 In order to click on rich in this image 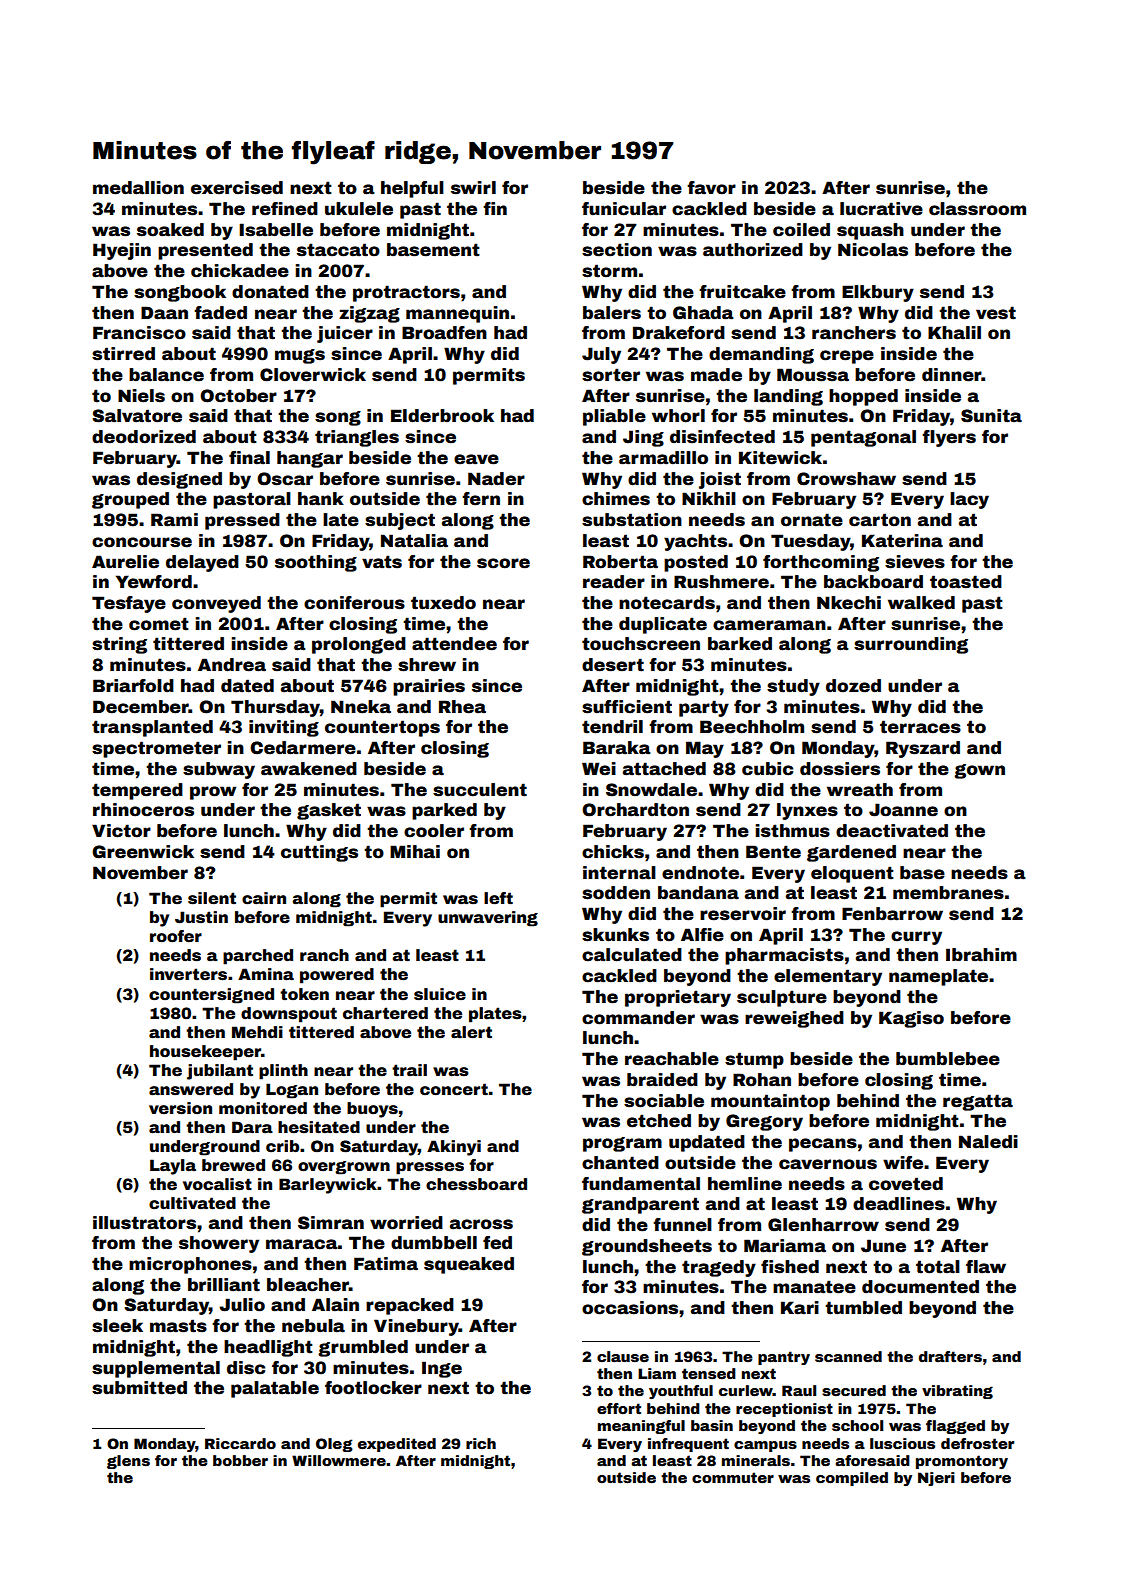, I will do `click(481, 1443)`.
